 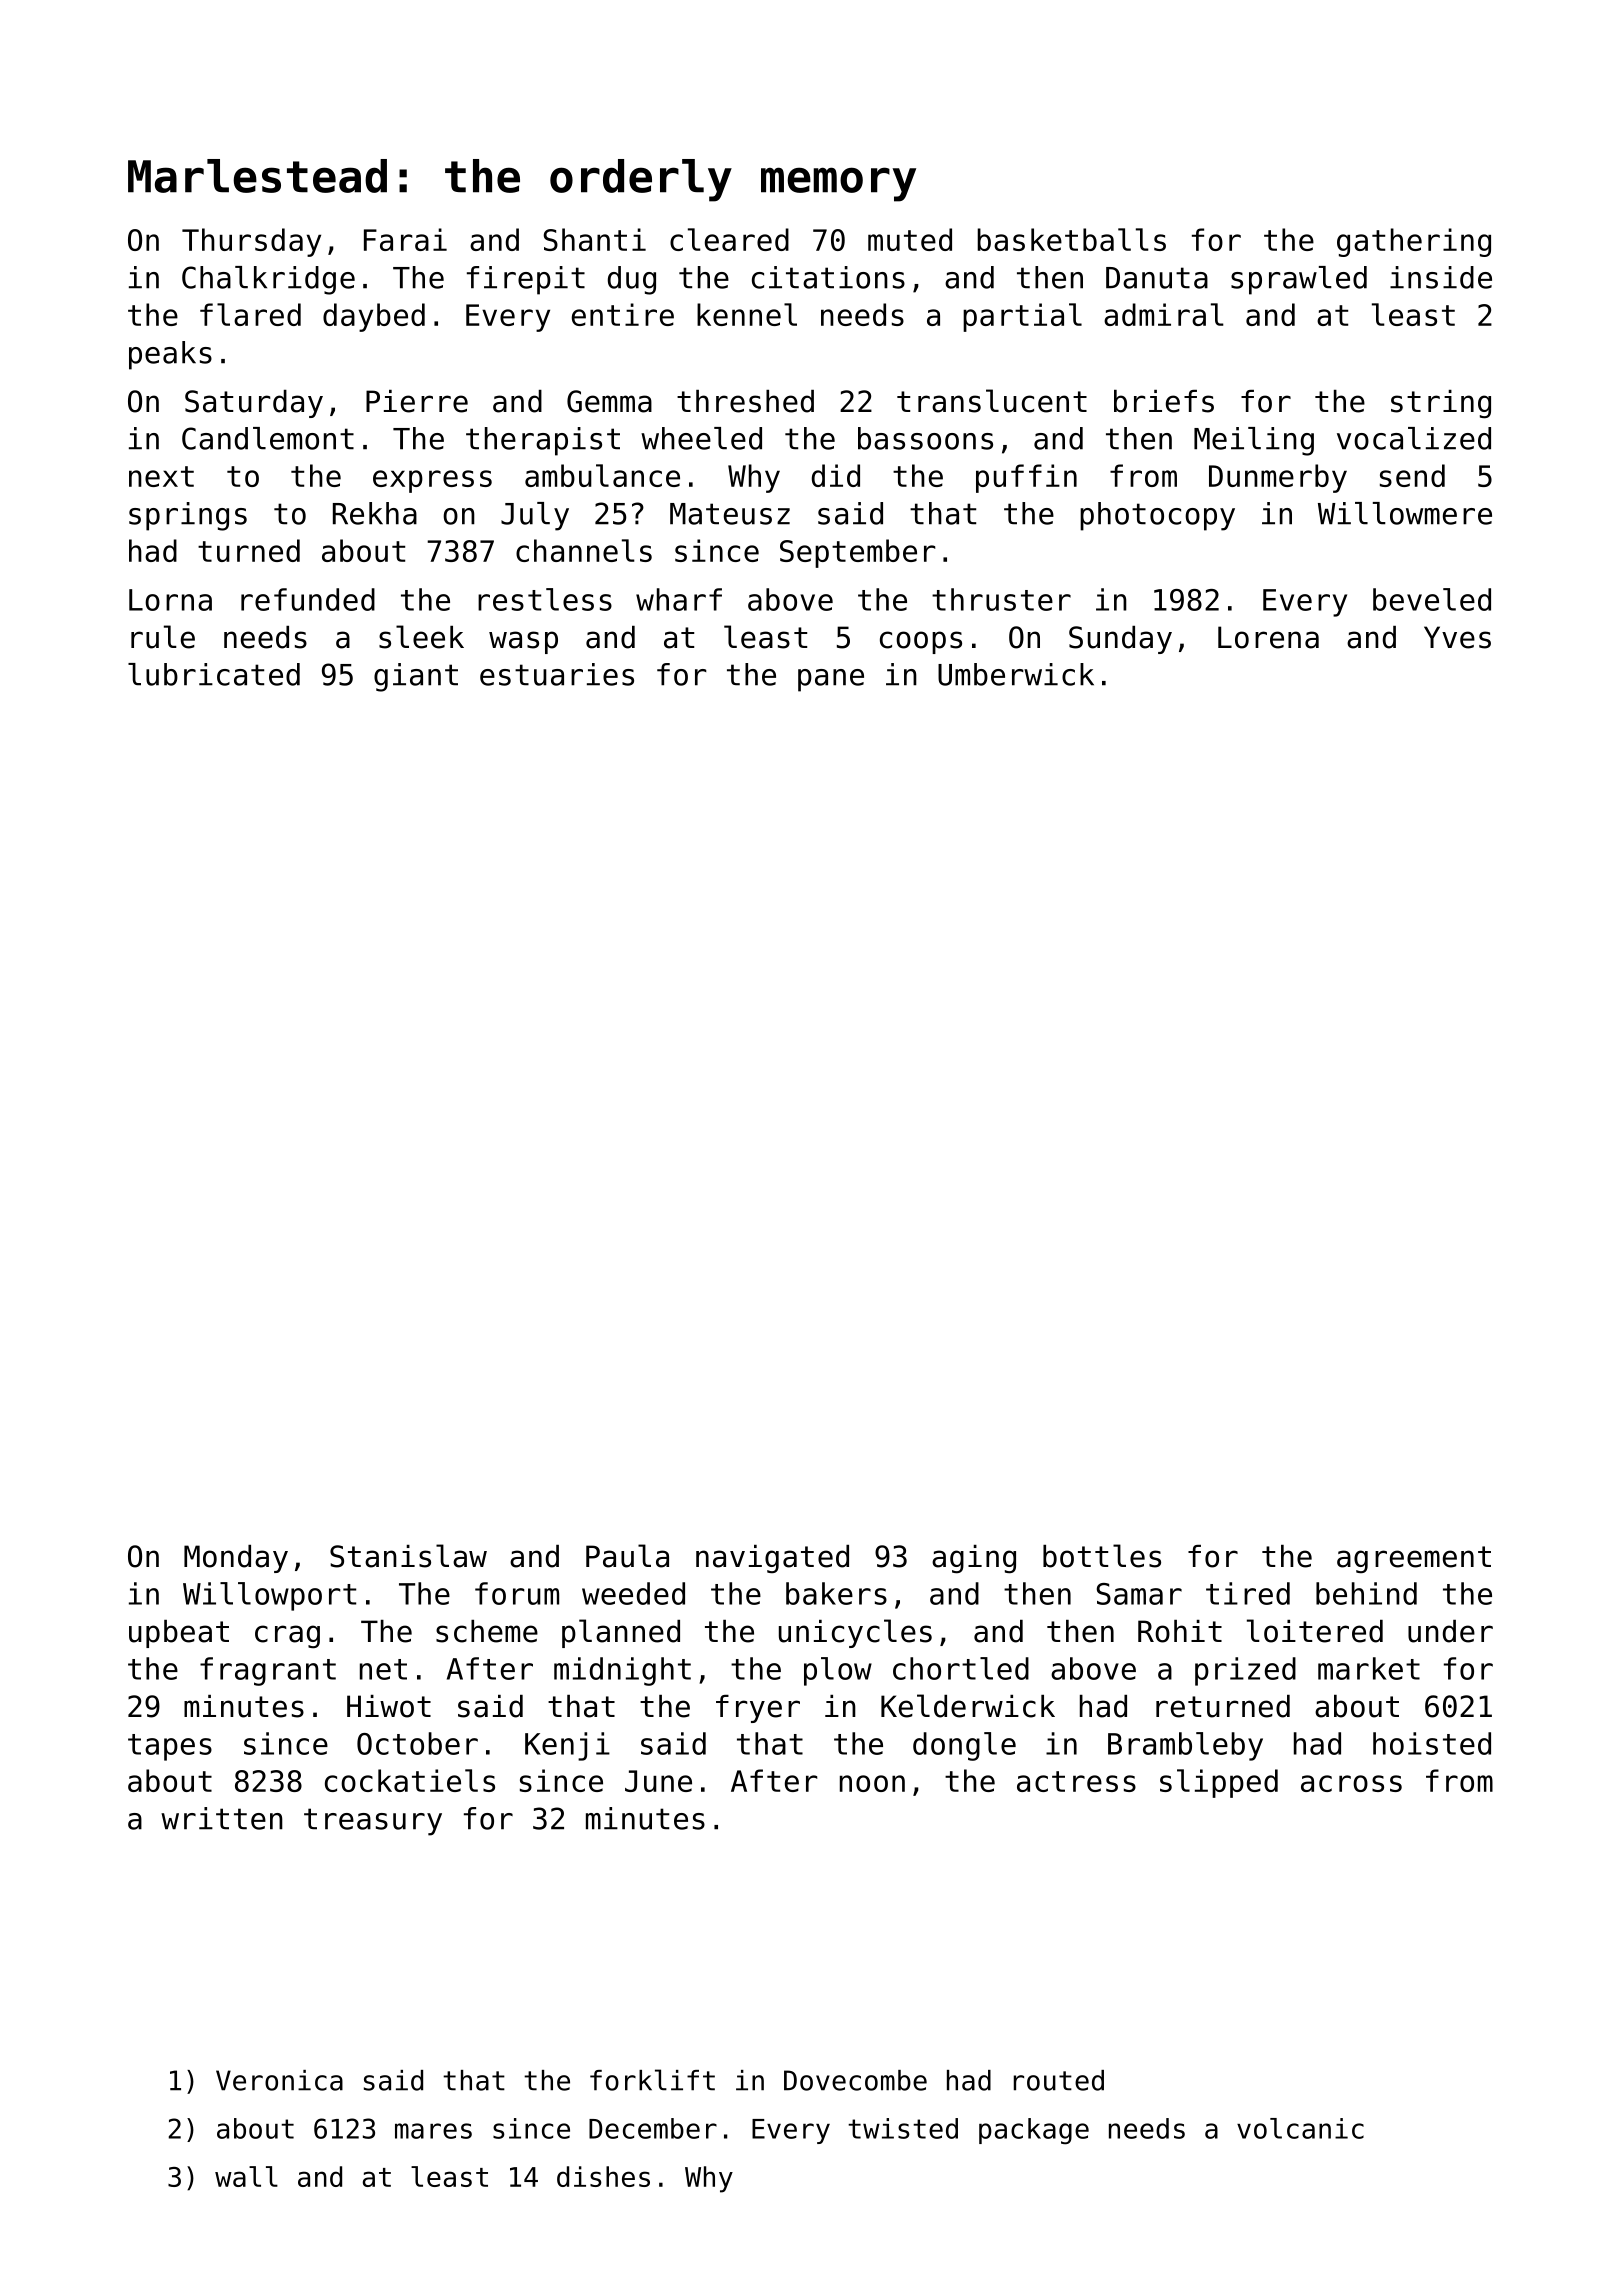 I want to click on Sunday, so click(x=1120, y=640).
